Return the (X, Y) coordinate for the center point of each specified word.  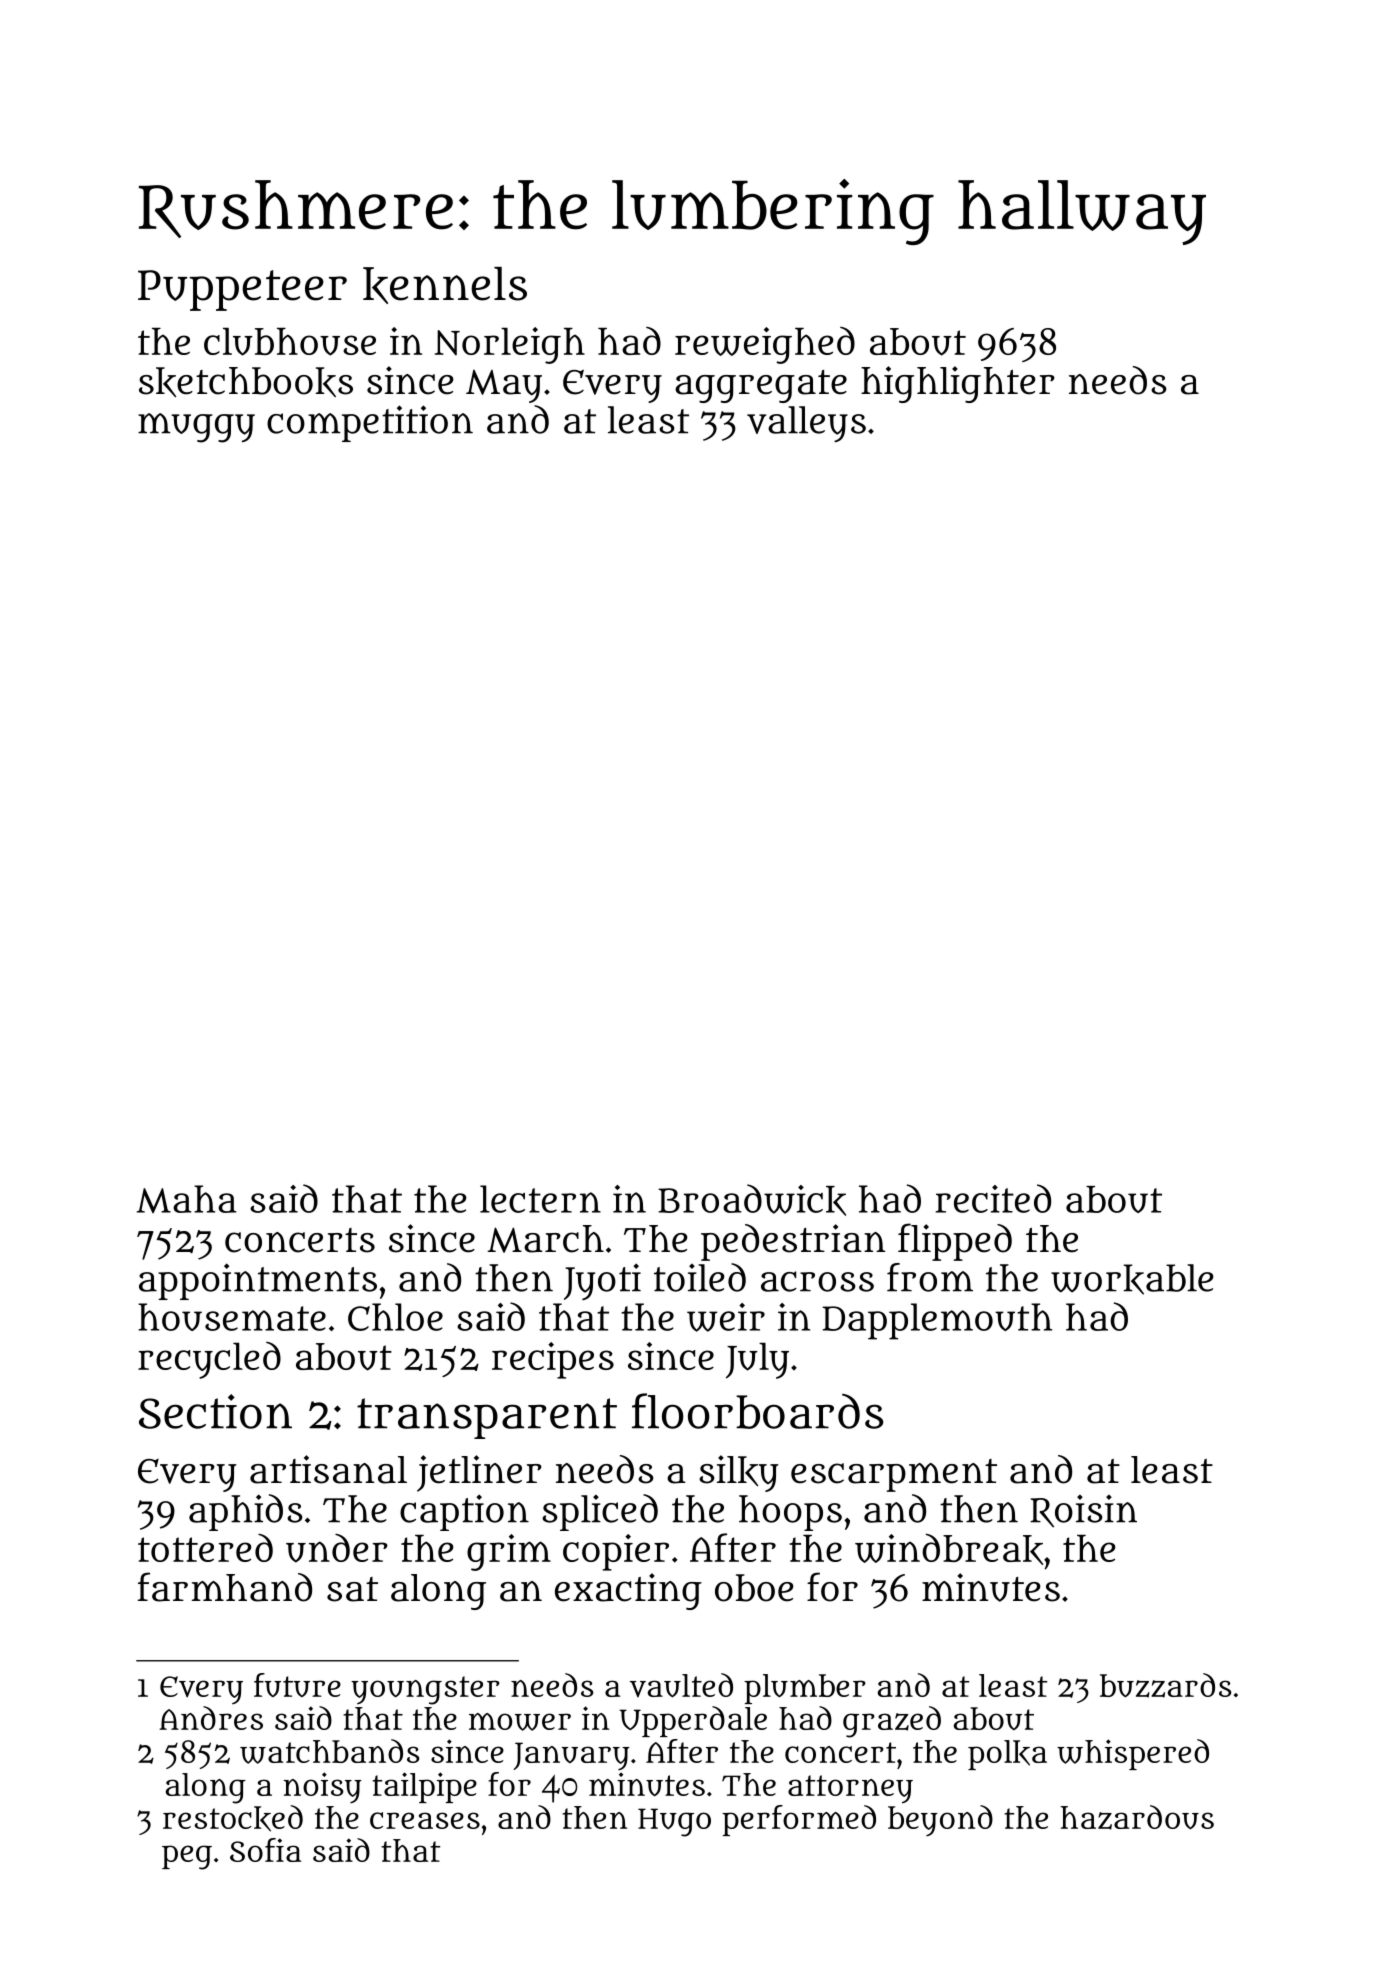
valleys (806, 424)
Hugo (674, 1822)
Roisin (1083, 1511)
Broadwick (752, 1200)
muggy (196, 428)
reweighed (765, 345)
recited (993, 1198)
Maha (186, 1199)
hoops (790, 1513)
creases (425, 1820)
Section (215, 1411)
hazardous (1137, 1817)
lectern (540, 1199)
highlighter (958, 384)
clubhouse (290, 342)
